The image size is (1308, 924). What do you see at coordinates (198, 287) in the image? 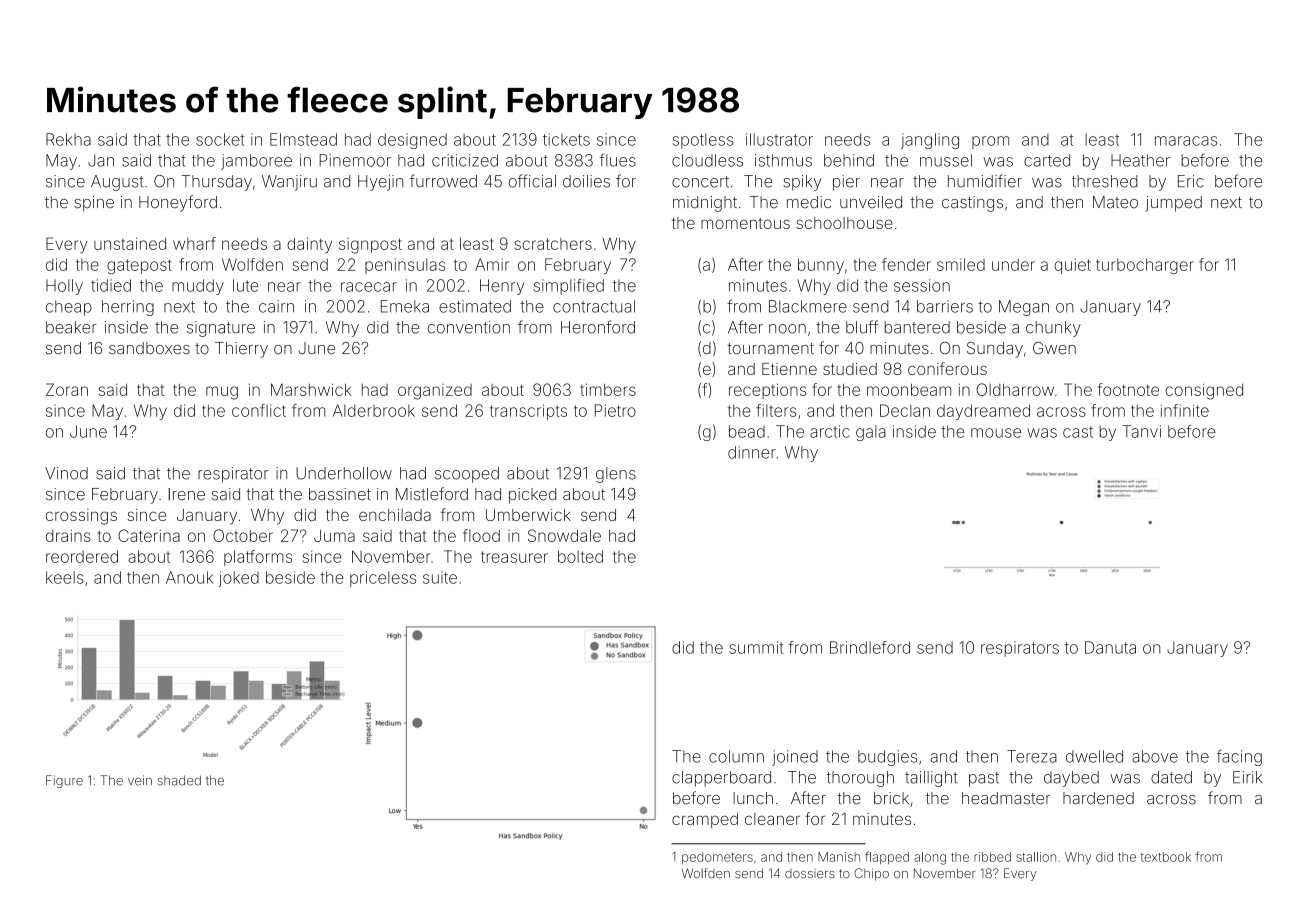
I see `muddy` at bounding box center [198, 287].
